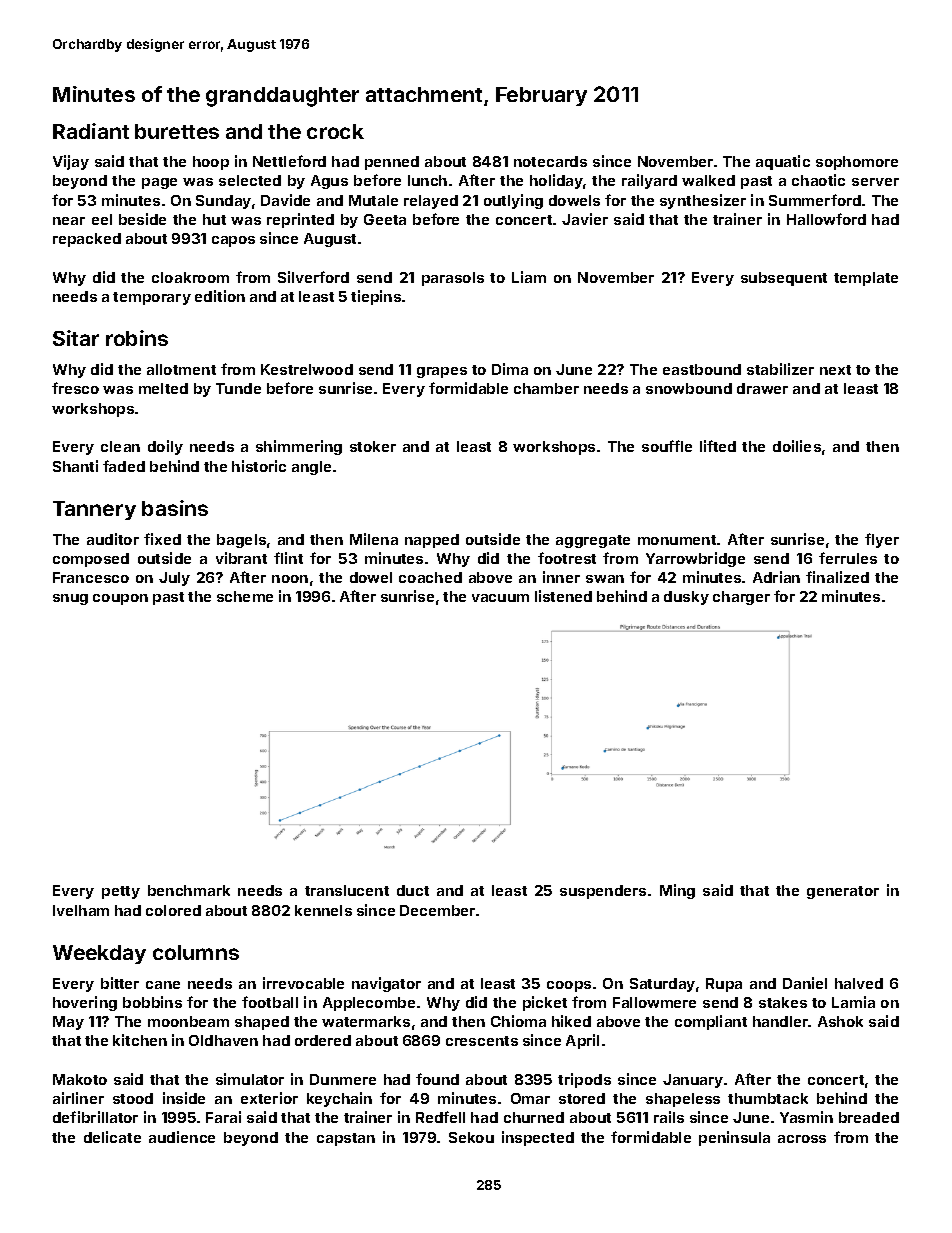  Describe the element at coordinates (500, 598) in the screenshot. I see `vacuum` at that location.
